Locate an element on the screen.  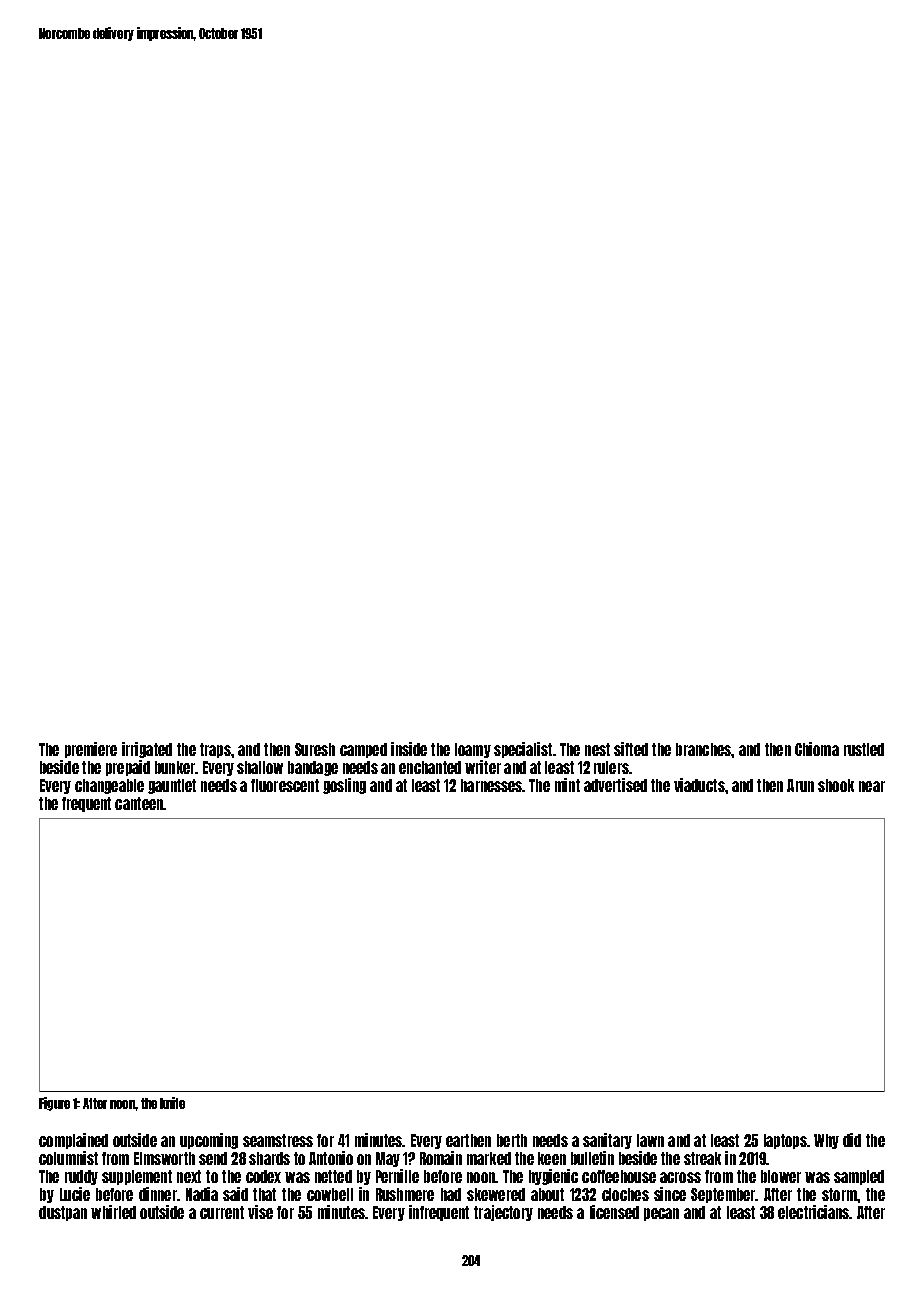
Chioma is located at coordinates (817, 749).
